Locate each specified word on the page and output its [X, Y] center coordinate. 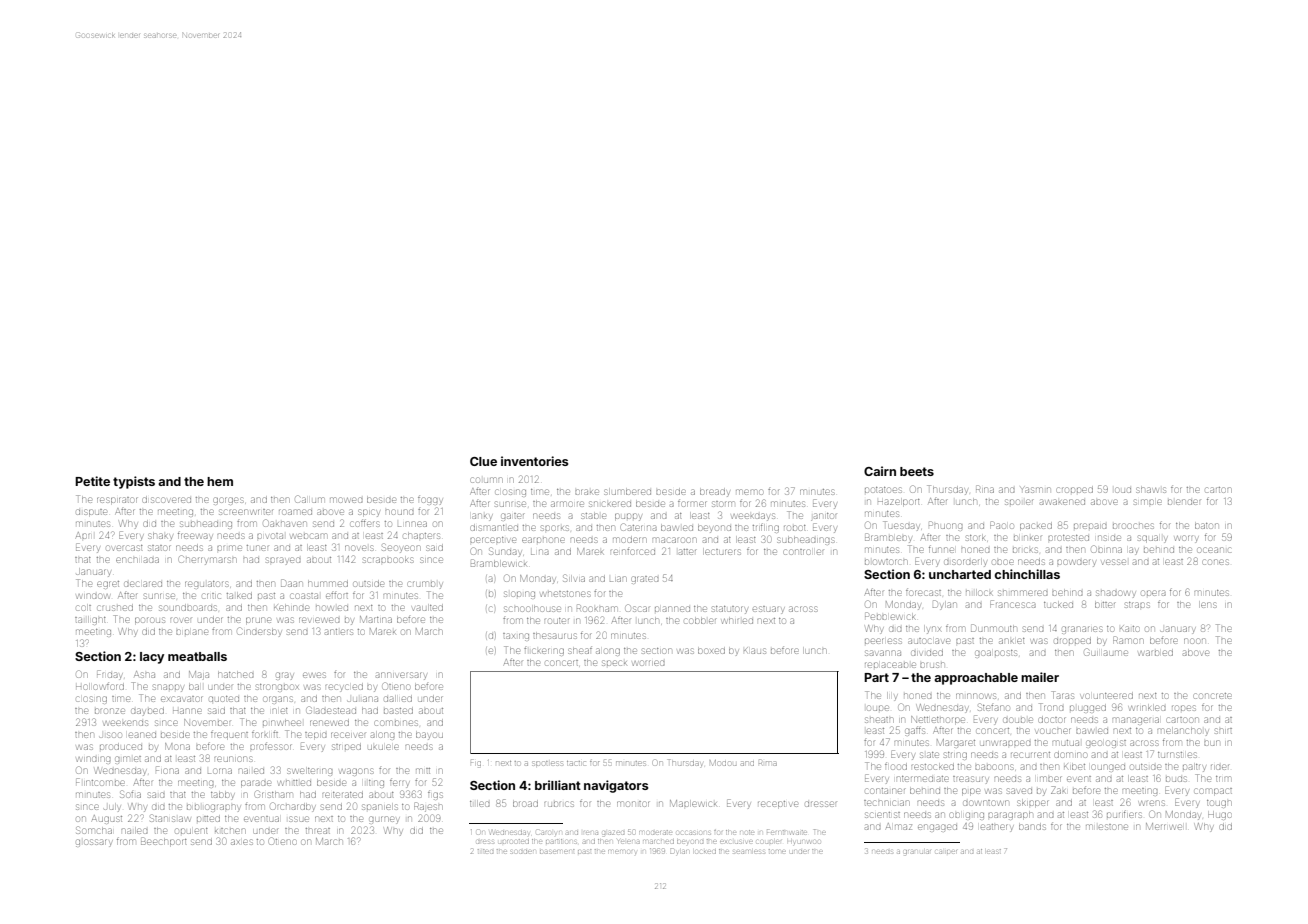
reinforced [632, 552]
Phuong [945, 526]
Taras [1063, 695]
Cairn [880, 471]
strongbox [277, 688]
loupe [878, 708]
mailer [1040, 677]
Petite [92, 481]
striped [346, 746]
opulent [191, 831]
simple [1147, 502]
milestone [1107, 827]
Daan [291, 583]
